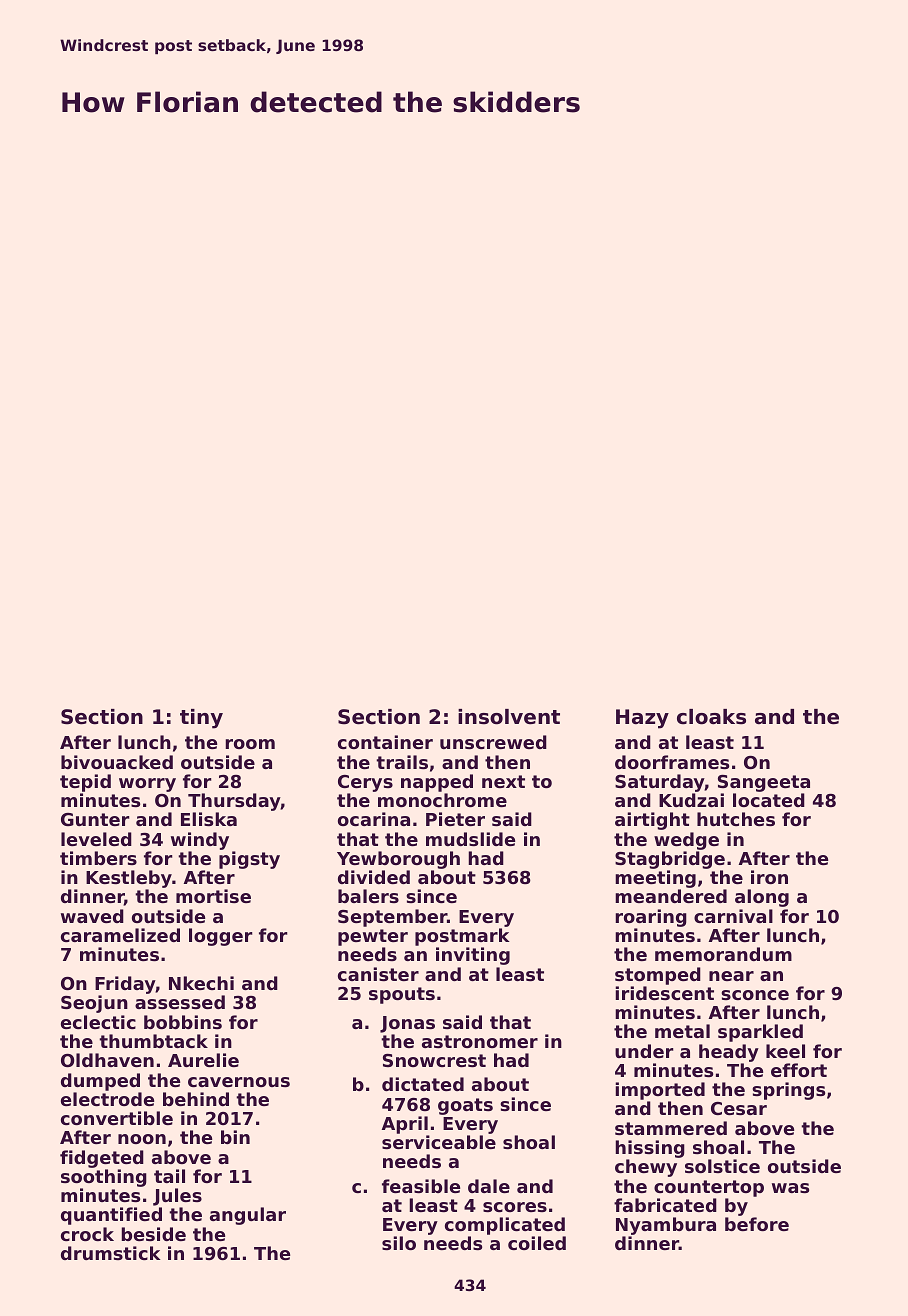 The height and width of the image is (1316, 908). What do you see at coordinates (711, 717) in the image?
I see `cloaks` at bounding box center [711, 717].
